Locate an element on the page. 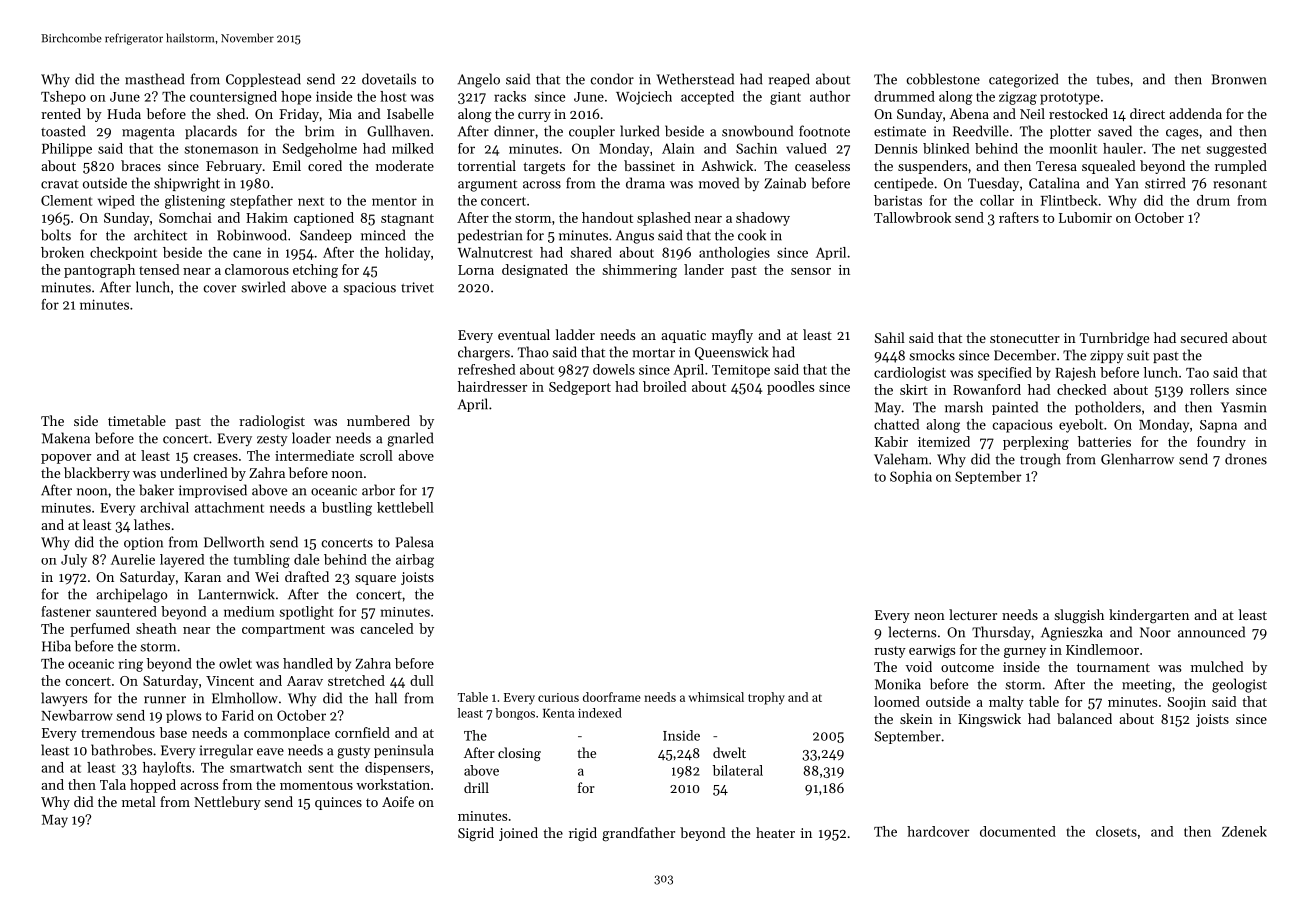  trivet is located at coordinates (417, 287).
